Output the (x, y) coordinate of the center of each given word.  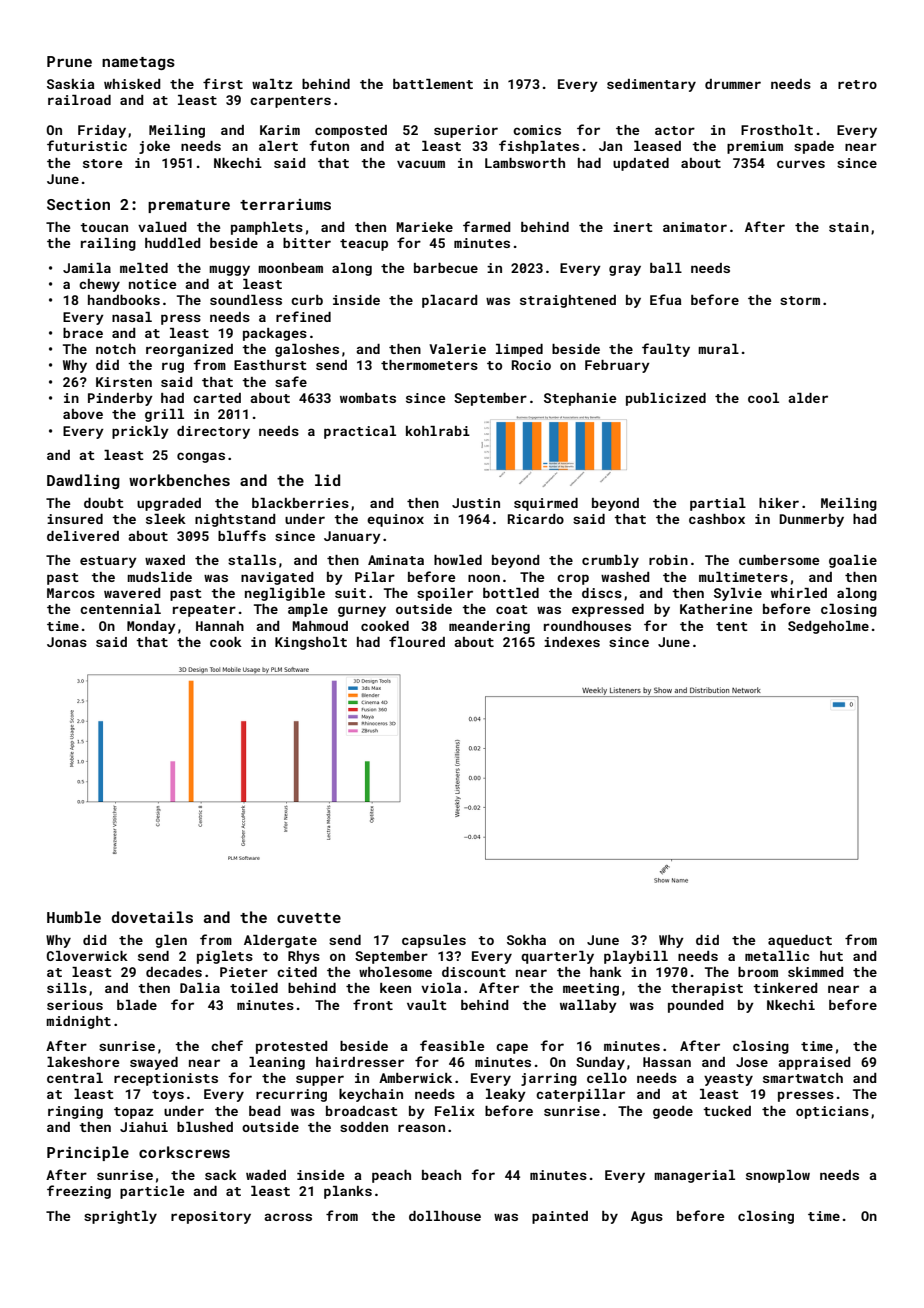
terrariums (285, 204)
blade (137, 1005)
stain (849, 227)
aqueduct (800, 941)
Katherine (716, 609)
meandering (489, 627)
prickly (140, 432)
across (288, 1217)
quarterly (557, 957)
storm (800, 300)
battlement (433, 84)
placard (450, 301)
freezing (79, 1192)
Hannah (220, 626)
